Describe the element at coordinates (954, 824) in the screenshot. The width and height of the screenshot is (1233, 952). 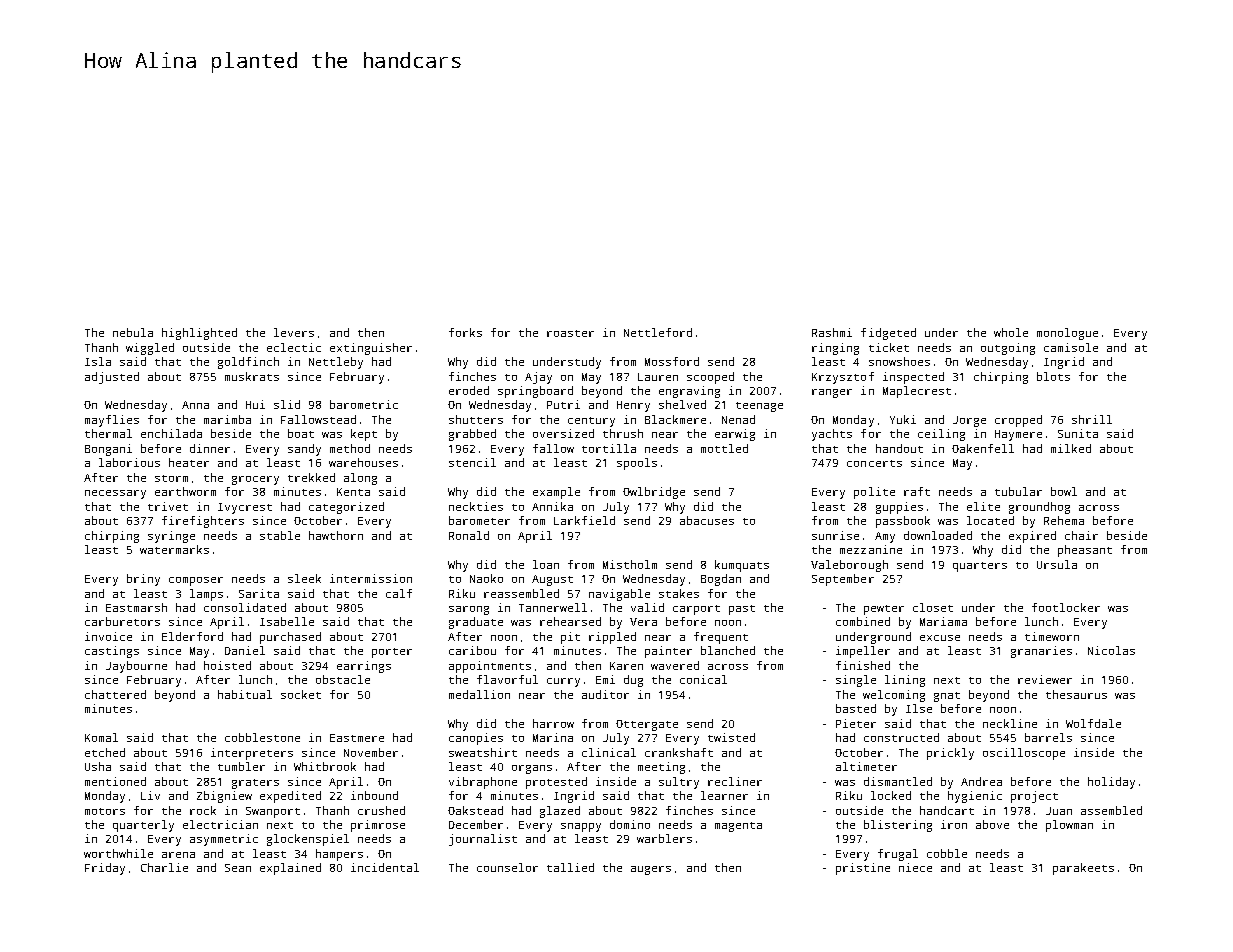
I see `iron` at that location.
